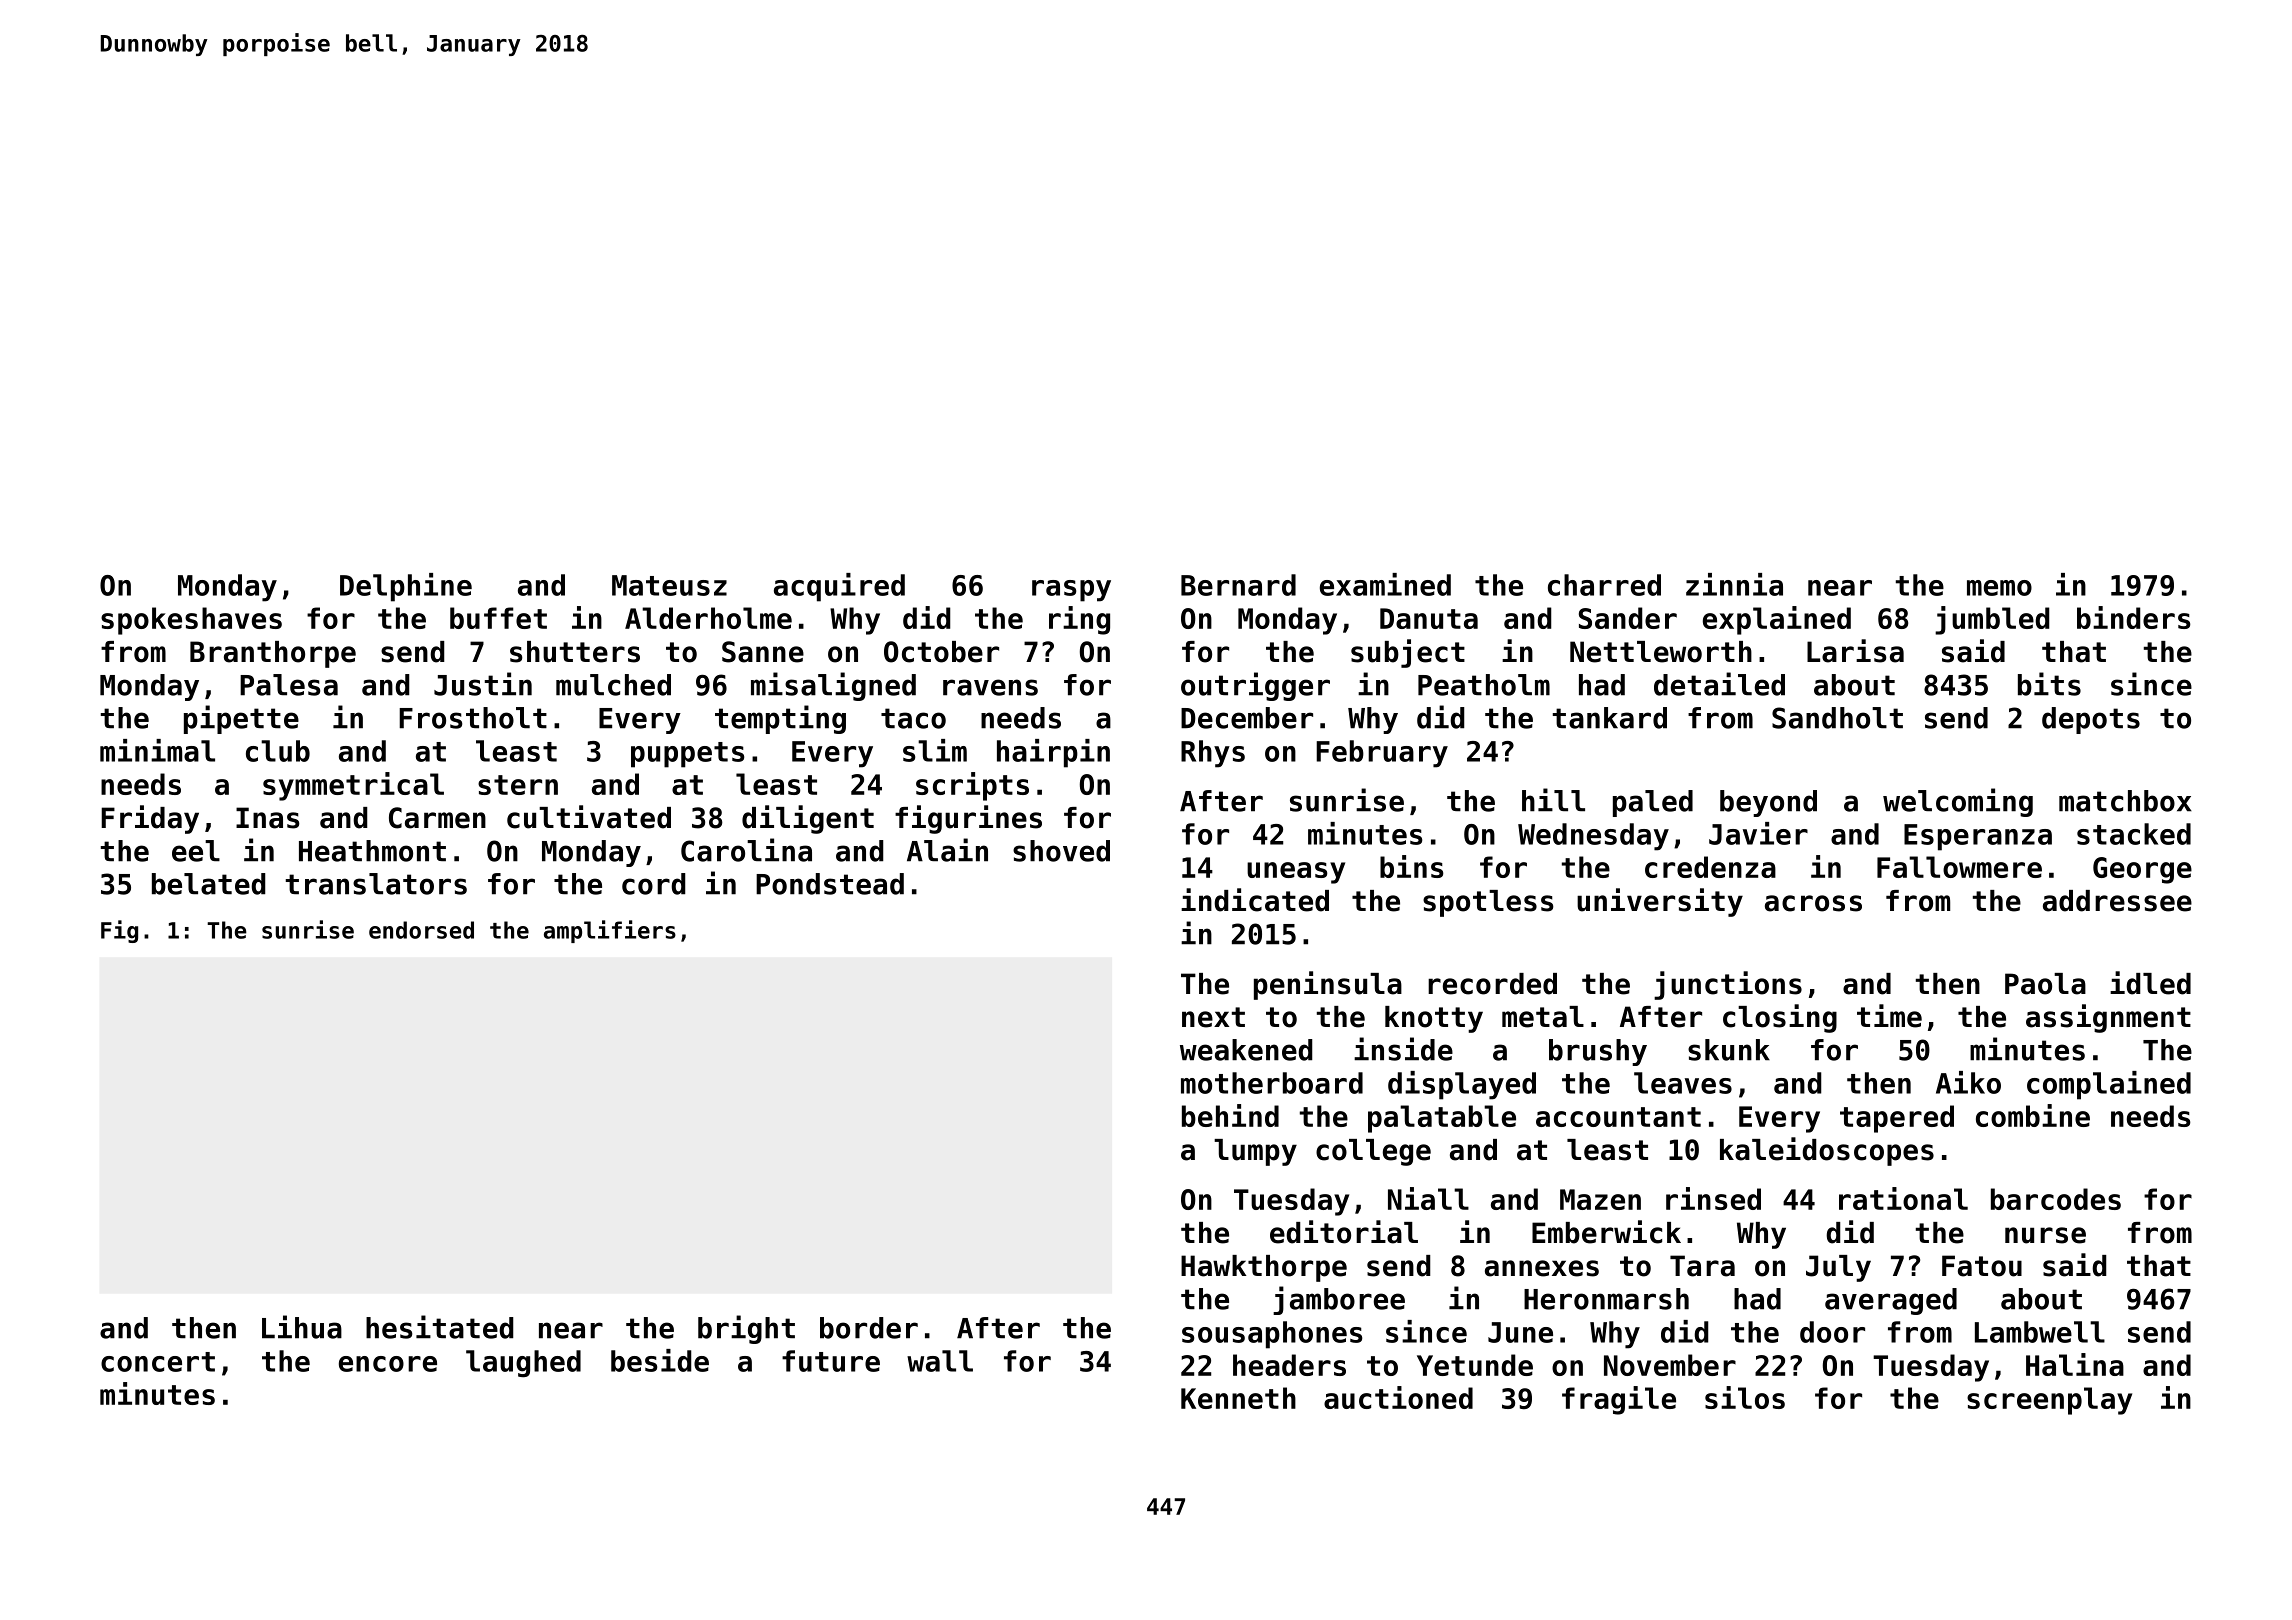 The image size is (2292, 1620). What do you see at coordinates (913, 718) in the page?
I see `taco` at bounding box center [913, 718].
